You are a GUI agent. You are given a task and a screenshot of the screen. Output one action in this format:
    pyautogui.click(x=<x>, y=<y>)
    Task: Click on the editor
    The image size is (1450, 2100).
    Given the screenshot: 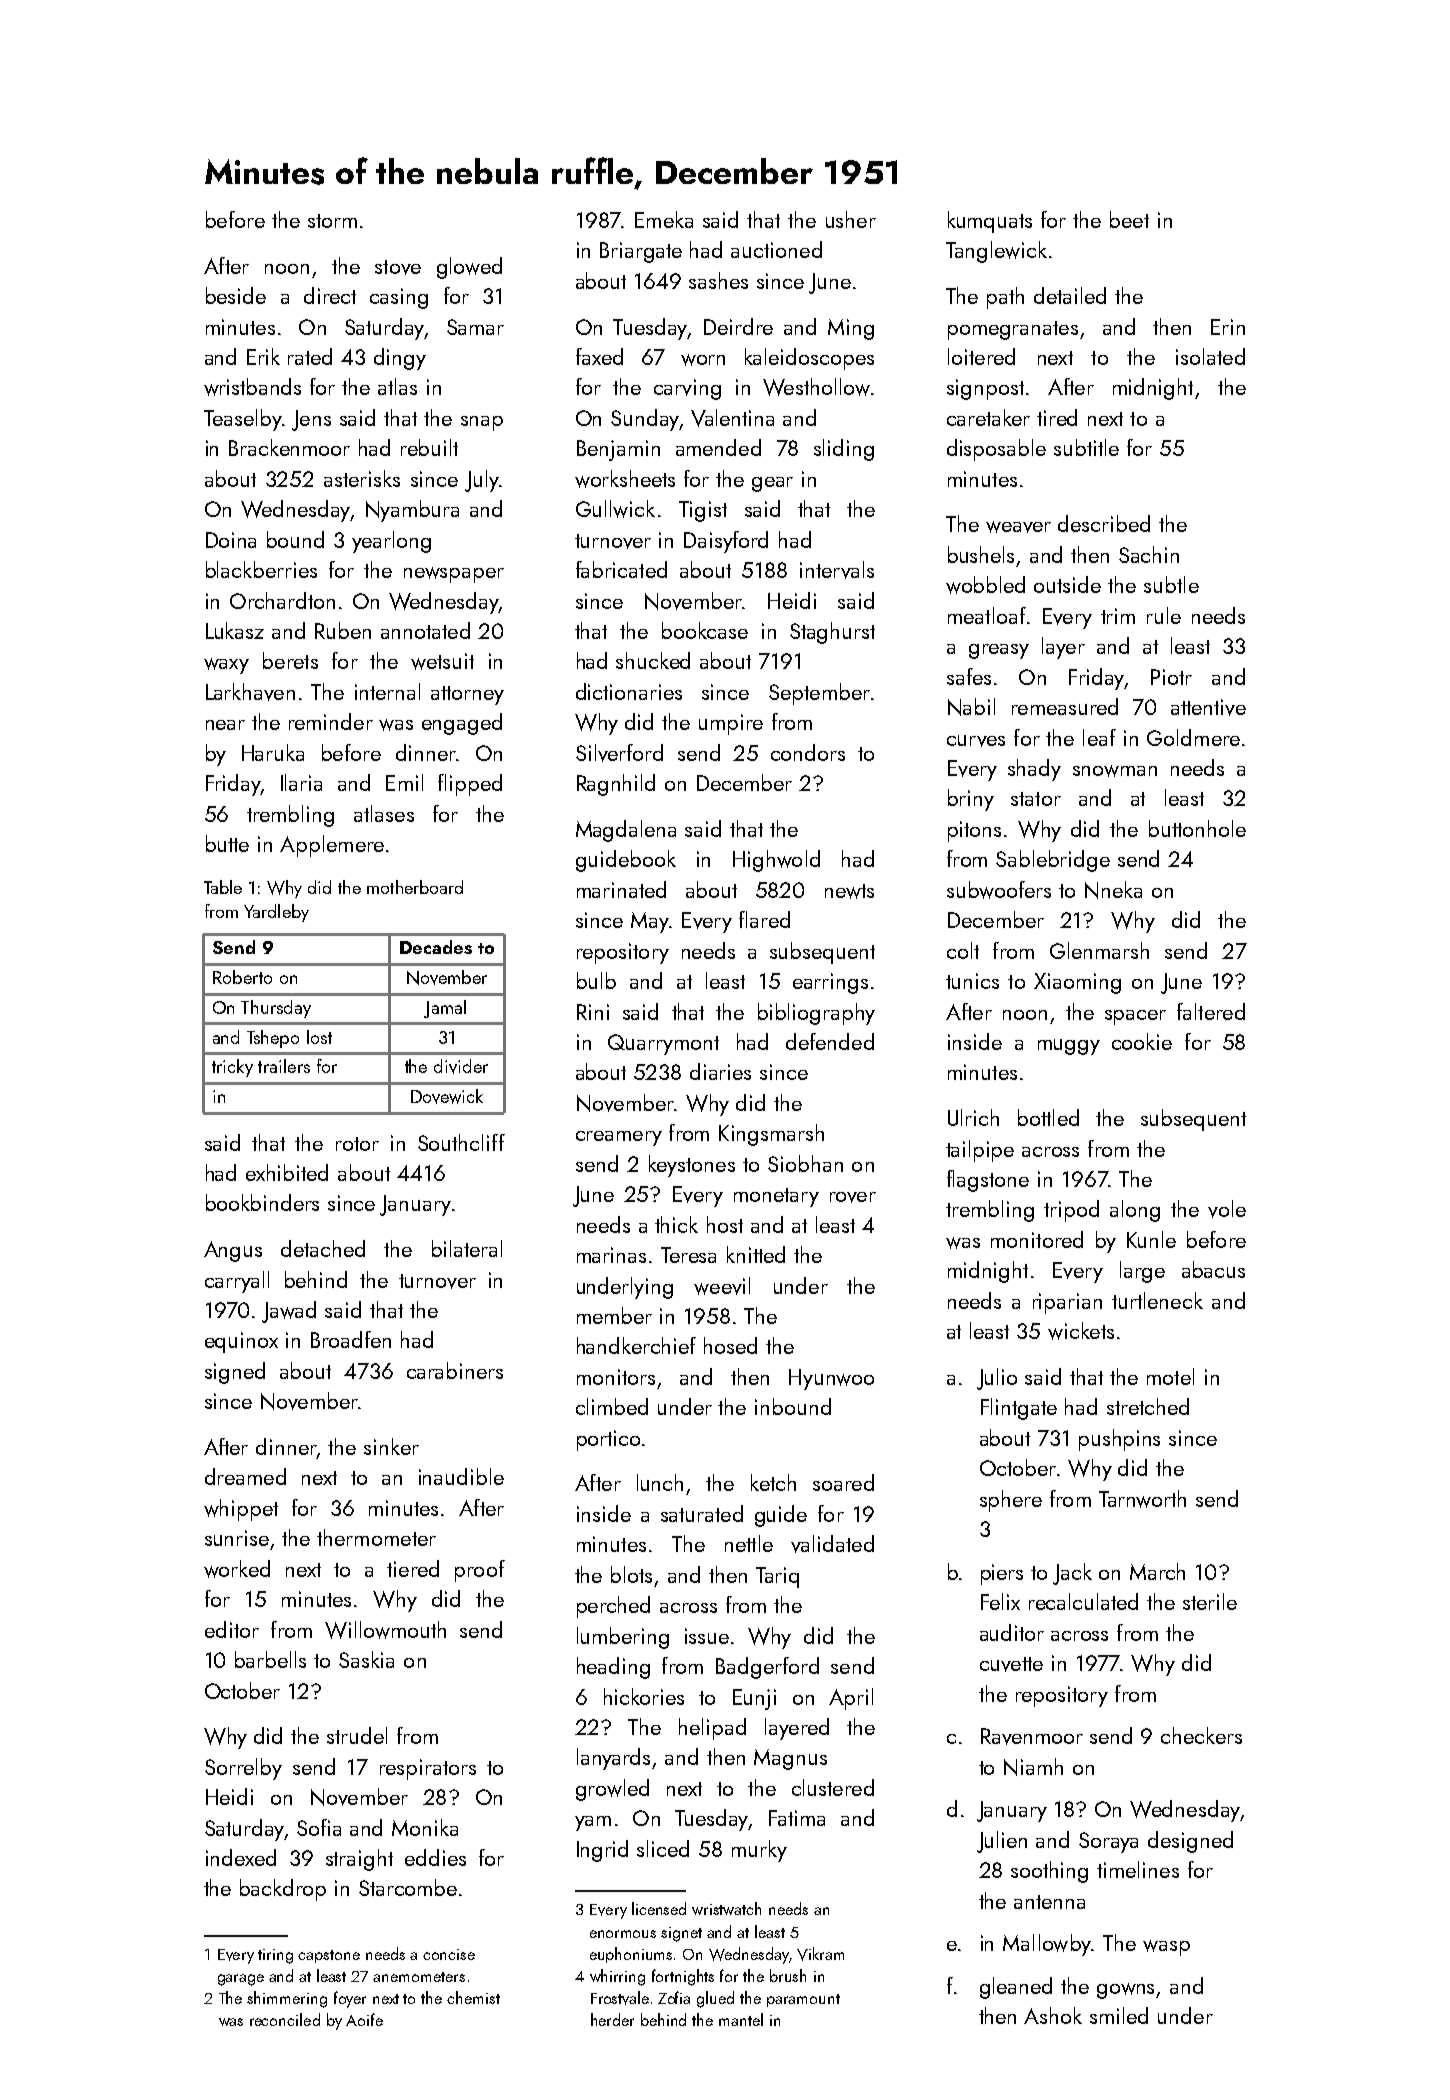 What is the action you would take?
    pyautogui.click(x=232, y=1629)
